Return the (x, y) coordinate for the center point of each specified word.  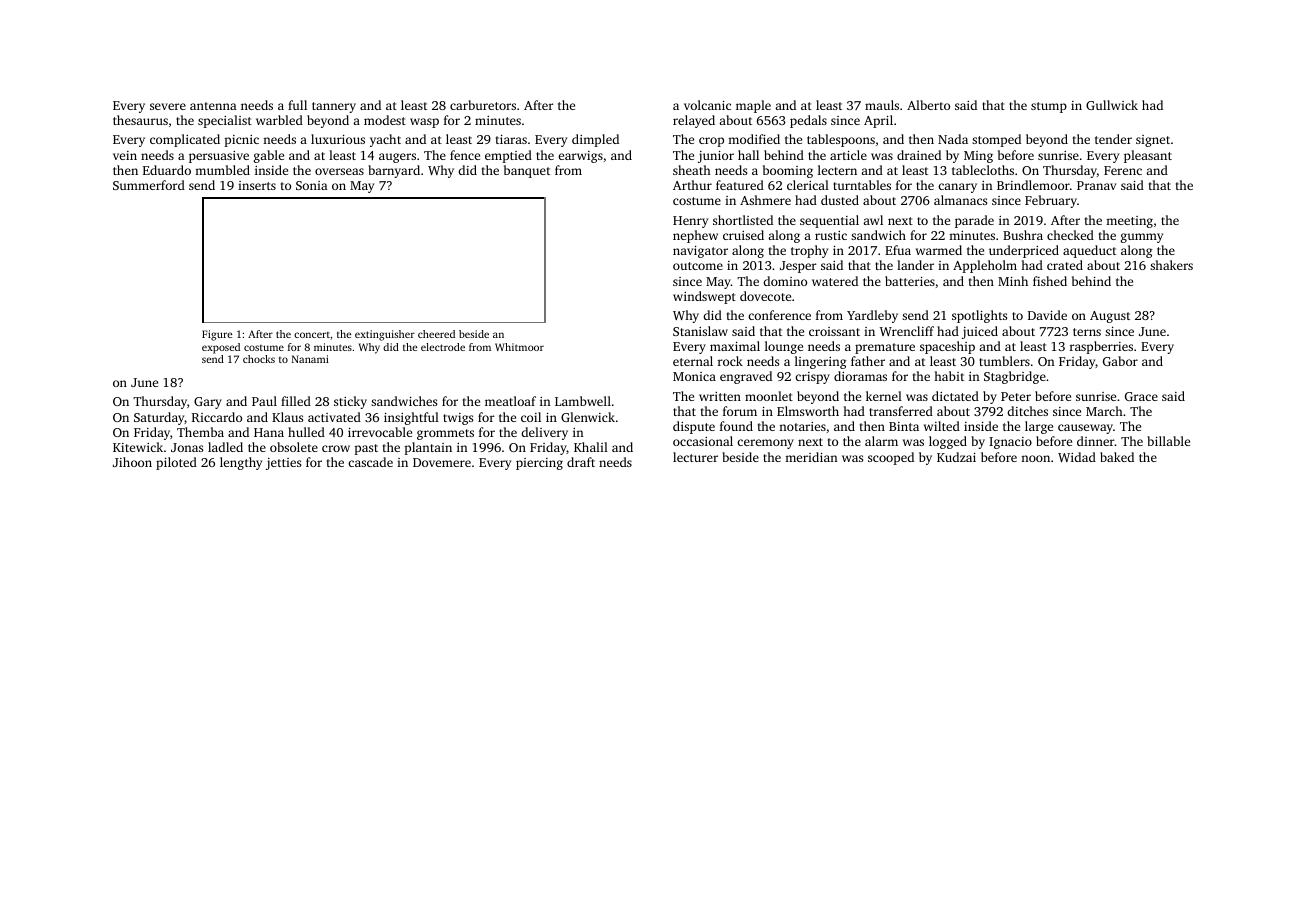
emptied (508, 156)
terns (1087, 332)
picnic (241, 141)
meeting (1129, 222)
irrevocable (380, 432)
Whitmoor (519, 347)
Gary (208, 403)
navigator (700, 252)
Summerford (149, 185)
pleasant (1148, 156)
